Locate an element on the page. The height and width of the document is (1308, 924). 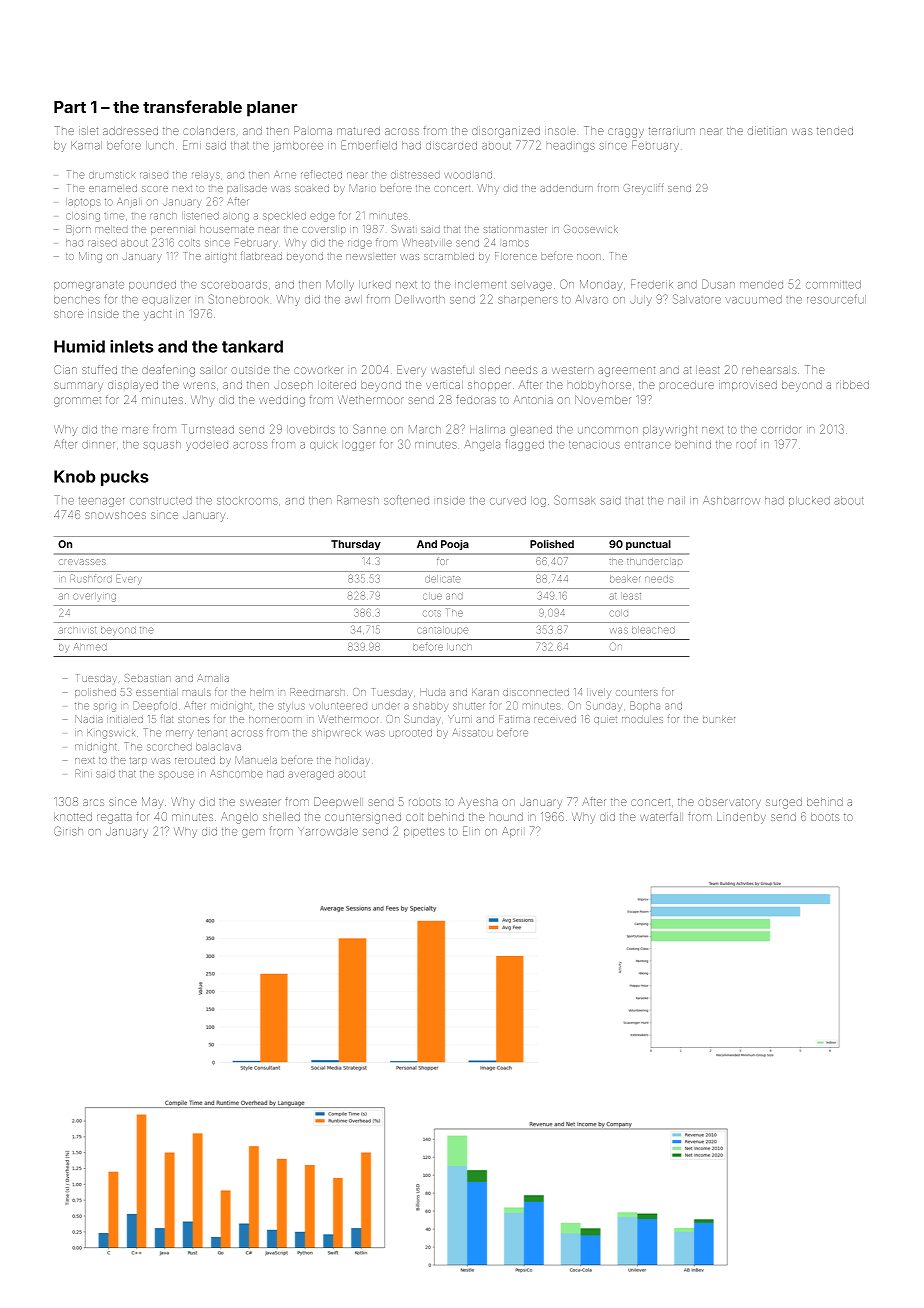
plucked is located at coordinates (809, 501).
